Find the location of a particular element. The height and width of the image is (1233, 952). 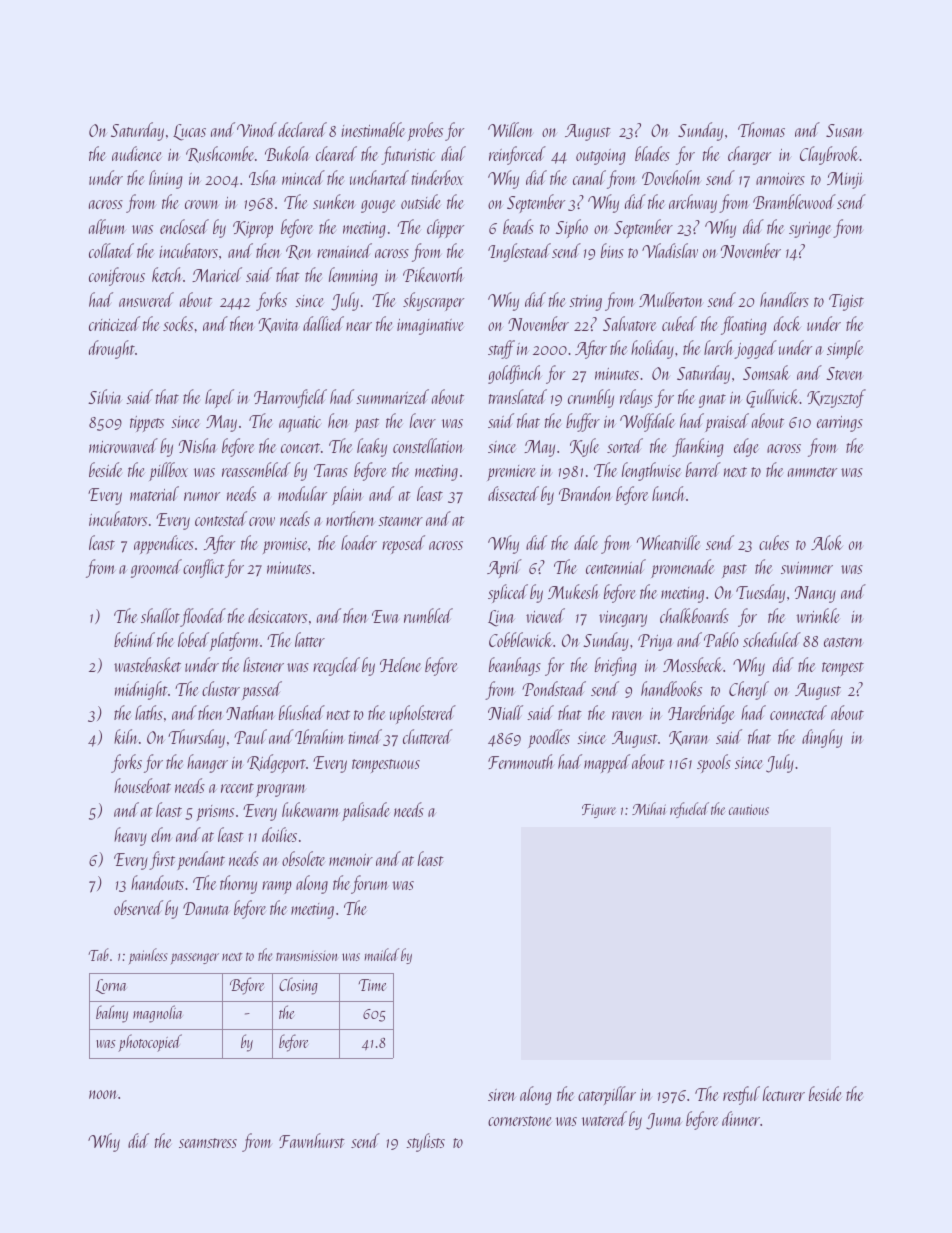

dinner is located at coordinates (741, 1118).
